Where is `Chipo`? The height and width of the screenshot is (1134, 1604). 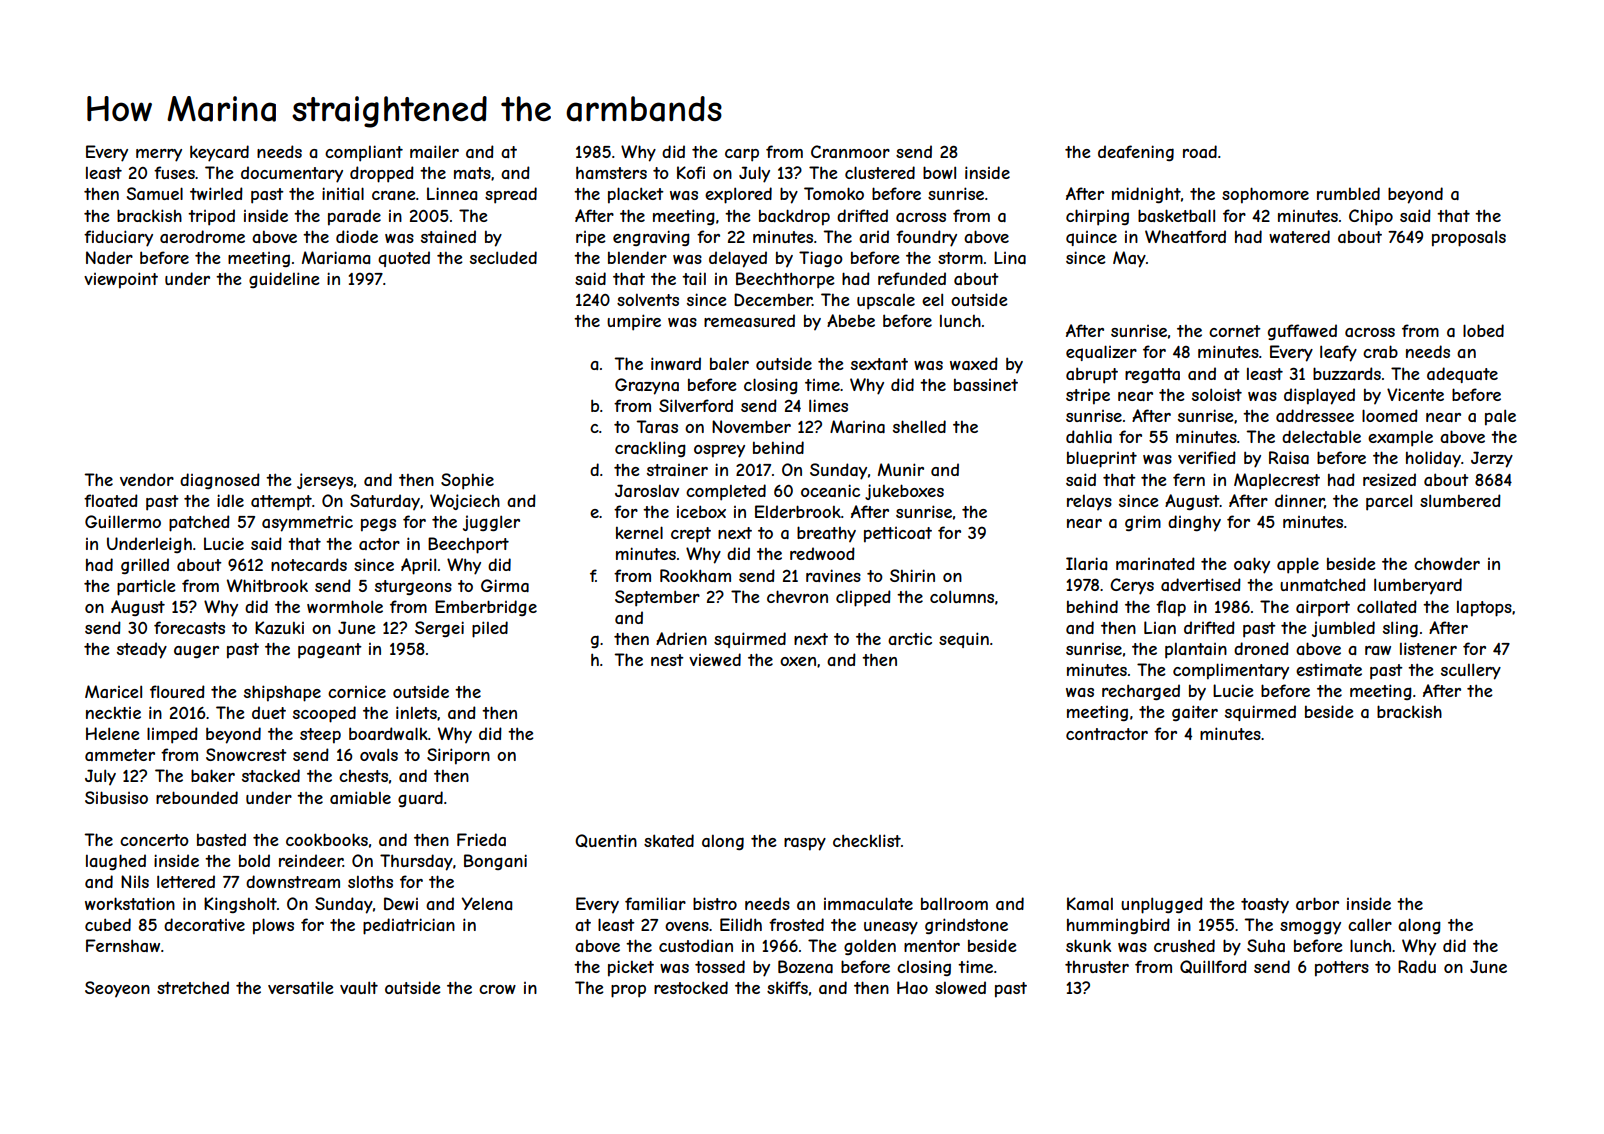
Chipo is located at coordinates (1371, 217).
